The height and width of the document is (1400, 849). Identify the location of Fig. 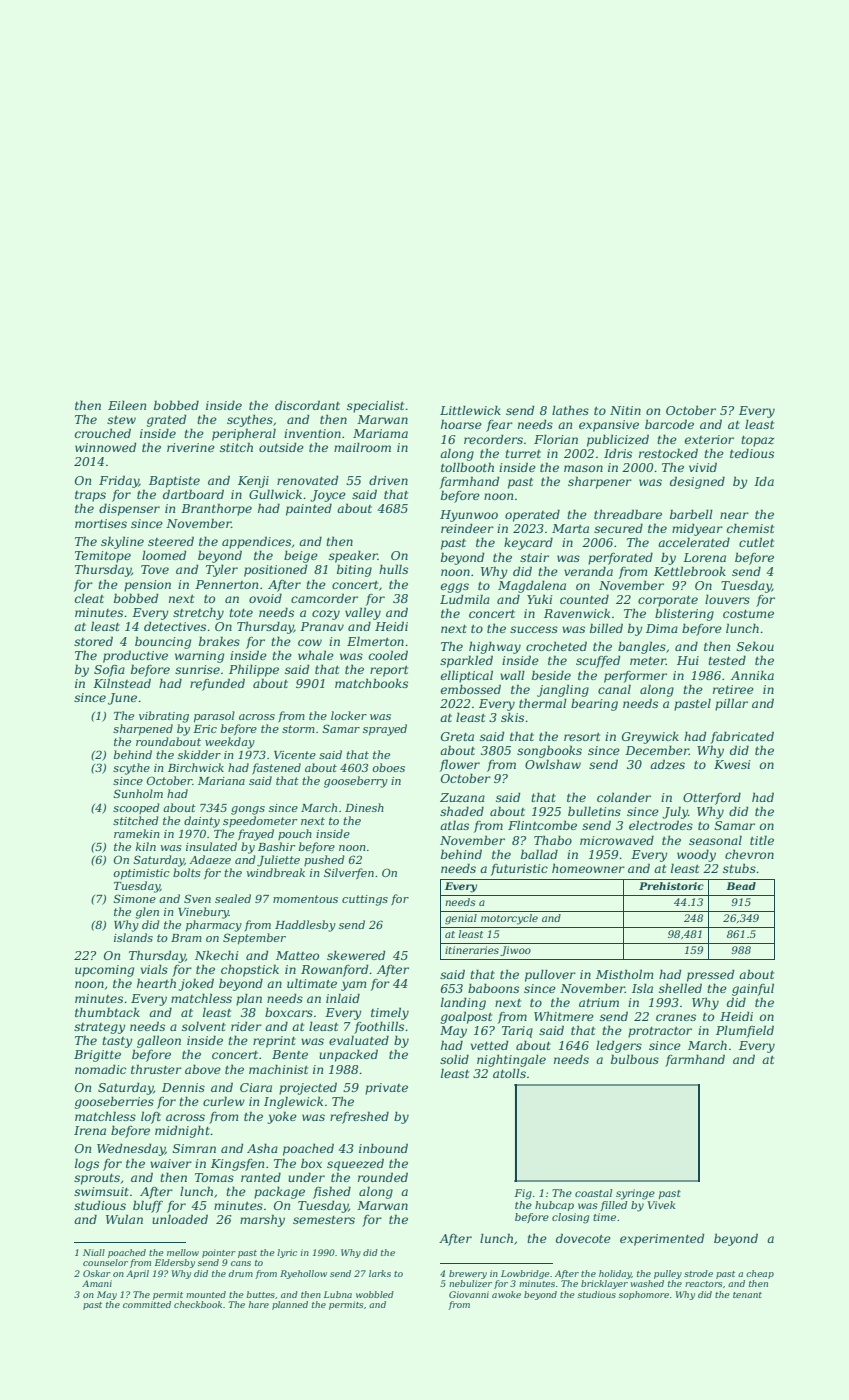
(523, 1194).
